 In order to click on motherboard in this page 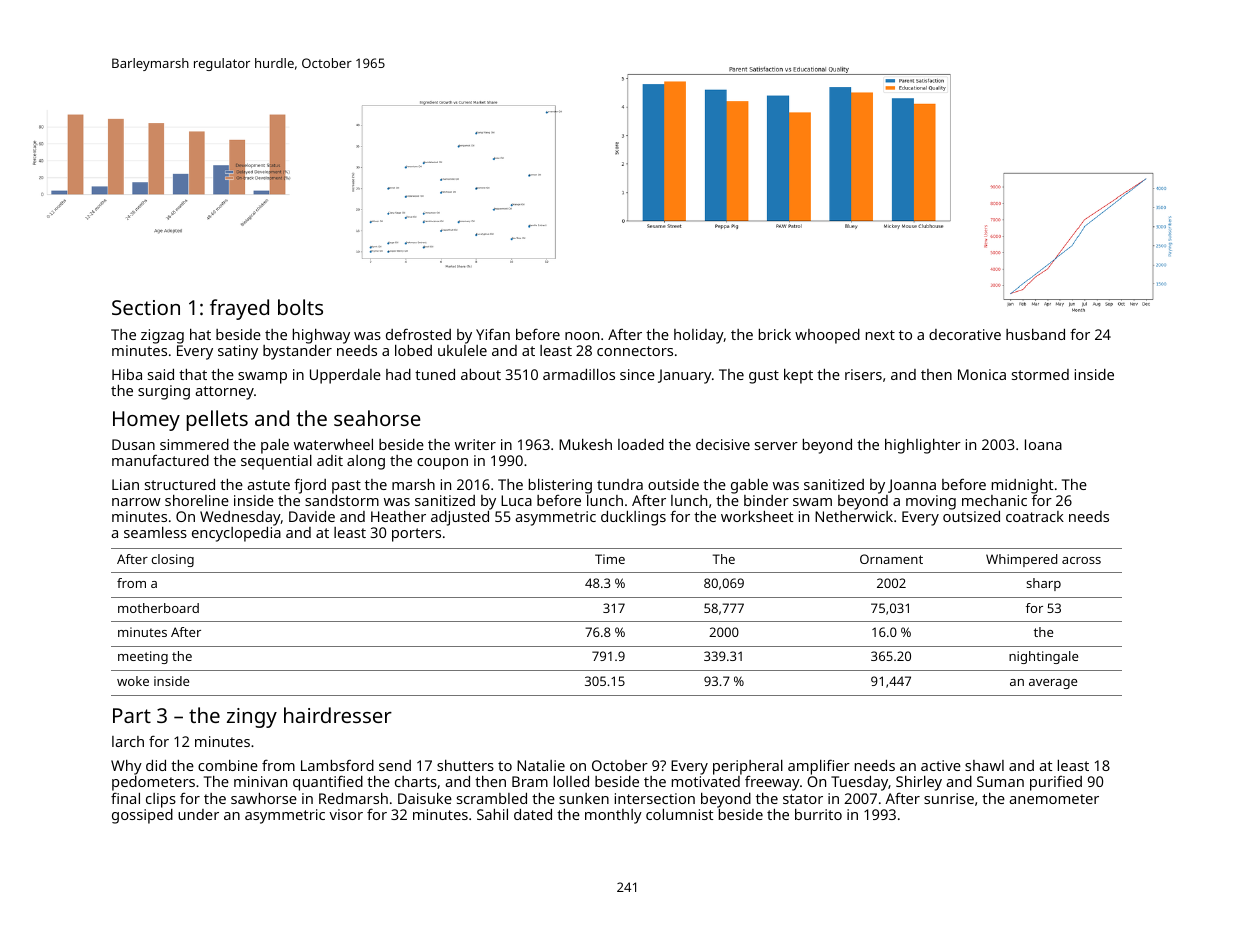, I will do `click(158, 608)`.
